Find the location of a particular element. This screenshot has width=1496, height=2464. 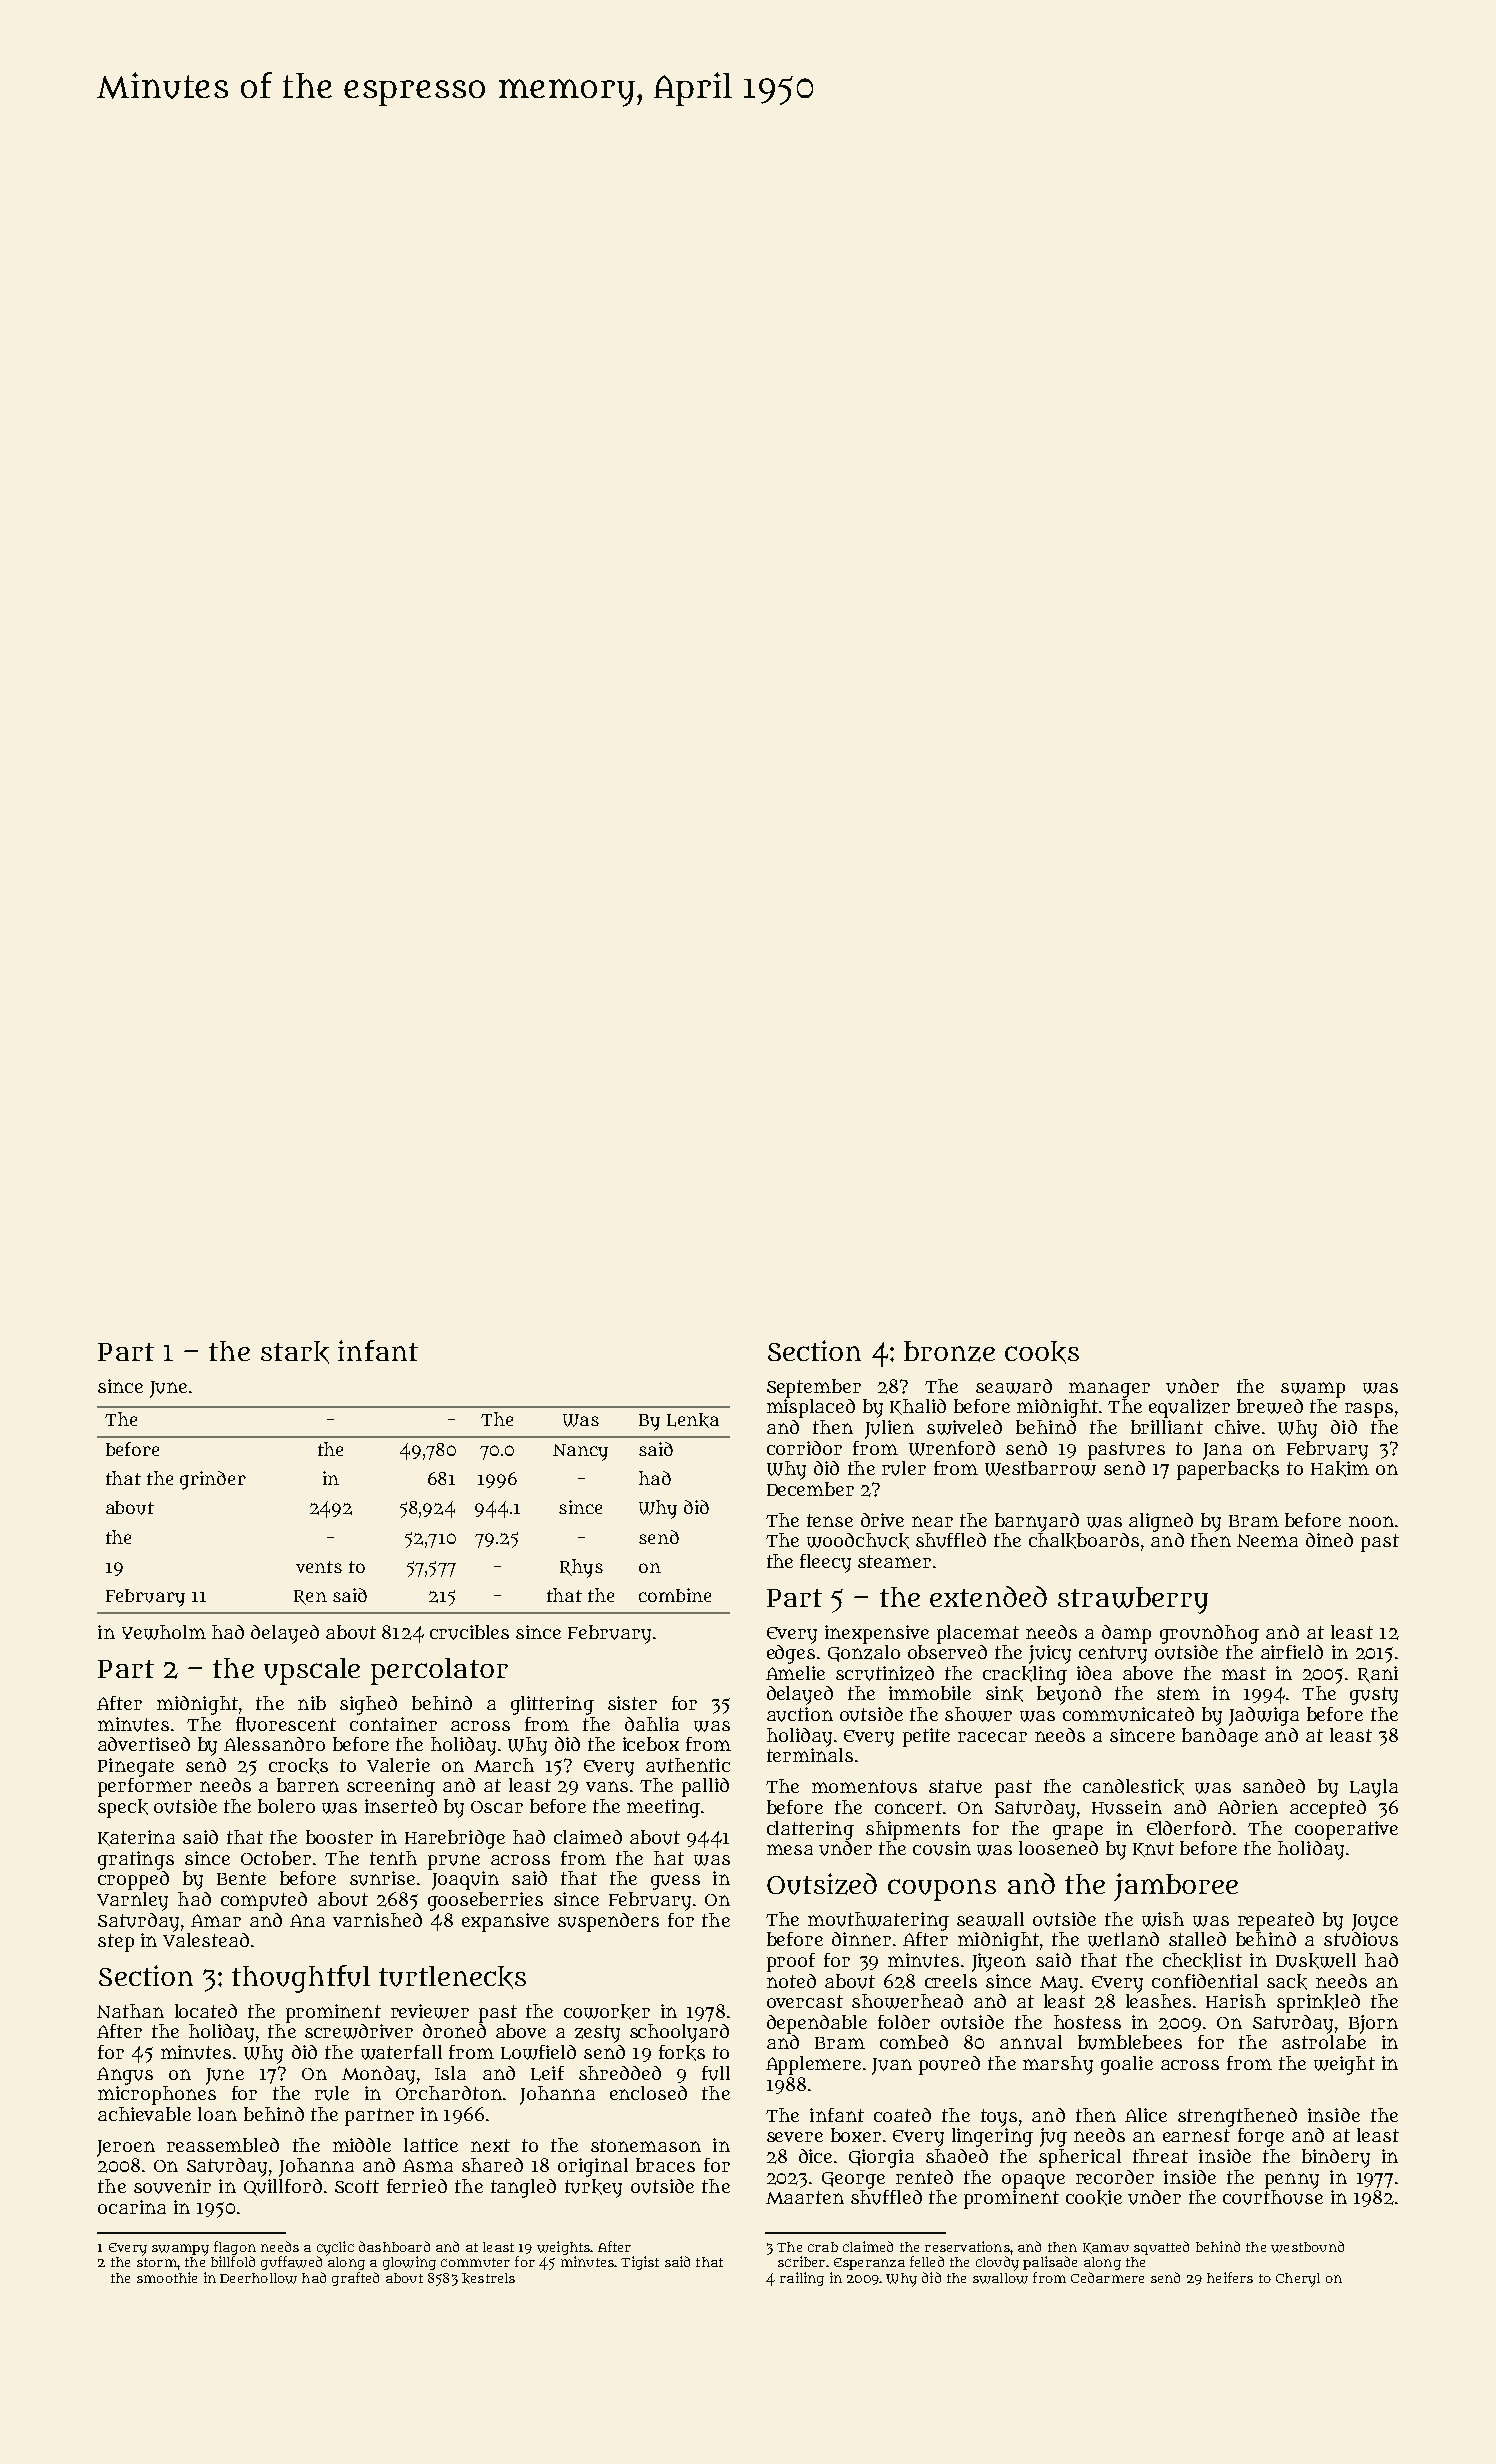

Alice is located at coordinates (1146, 2115).
